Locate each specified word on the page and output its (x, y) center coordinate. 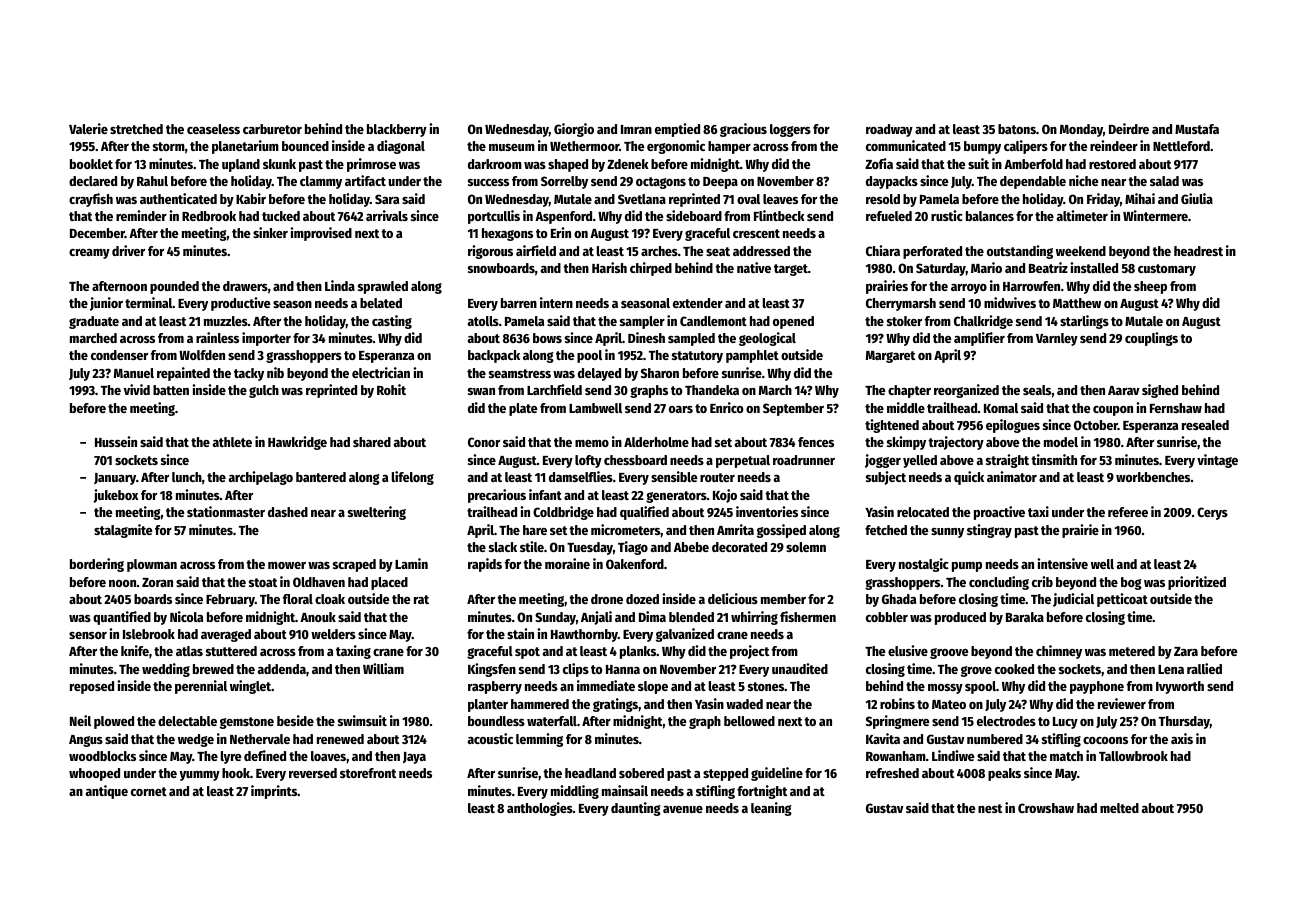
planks (638, 652)
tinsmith (1054, 459)
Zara (1186, 651)
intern (556, 302)
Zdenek (628, 164)
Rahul (152, 181)
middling (575, 792)
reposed (92, 687)
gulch (264, 391)
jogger (883, 461)
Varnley (1057, 339)
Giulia (1197, 198)
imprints (274, 792)
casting (392, 322)
